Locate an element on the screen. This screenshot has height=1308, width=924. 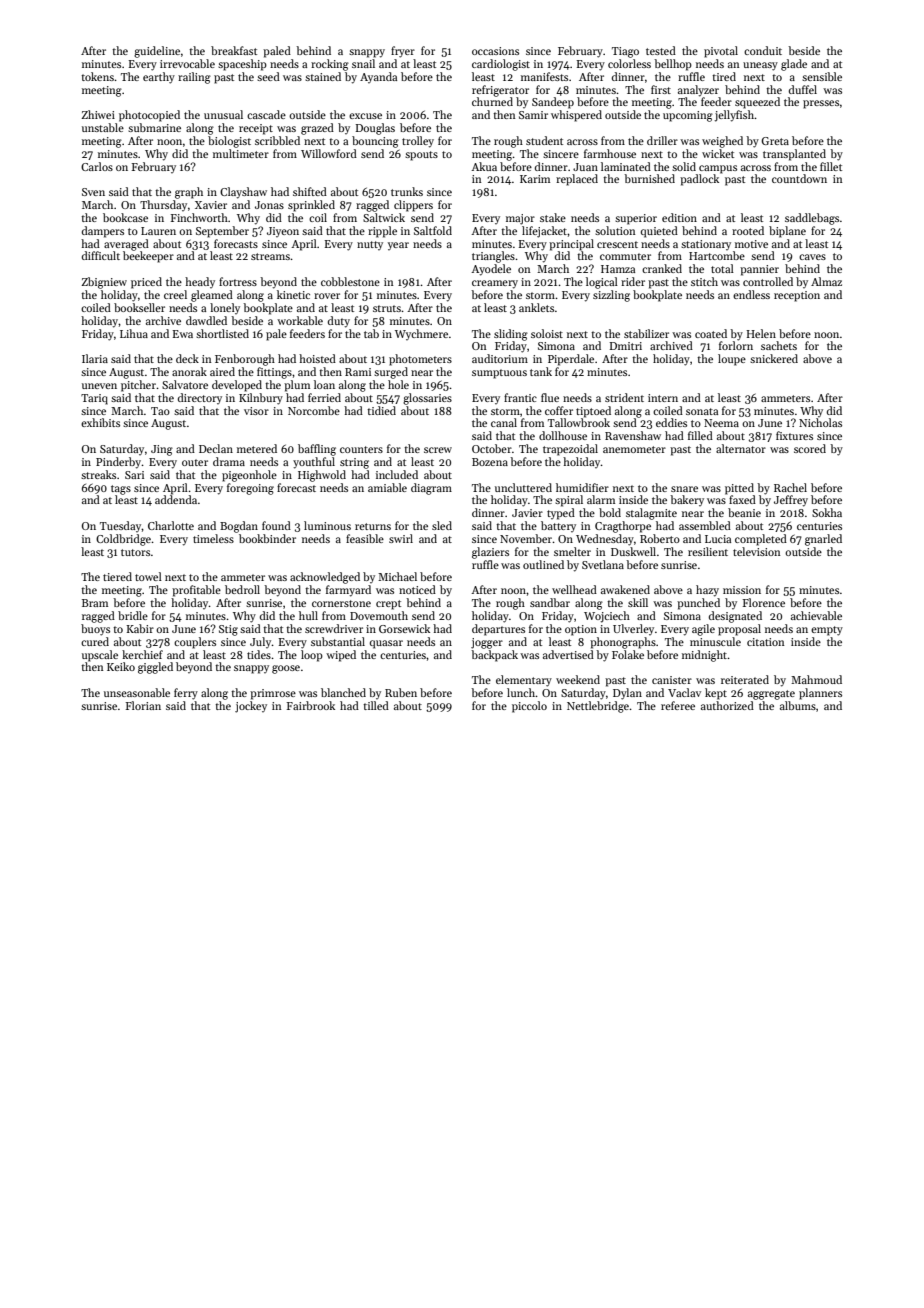
timeless is located at coordinates (213, 538).
